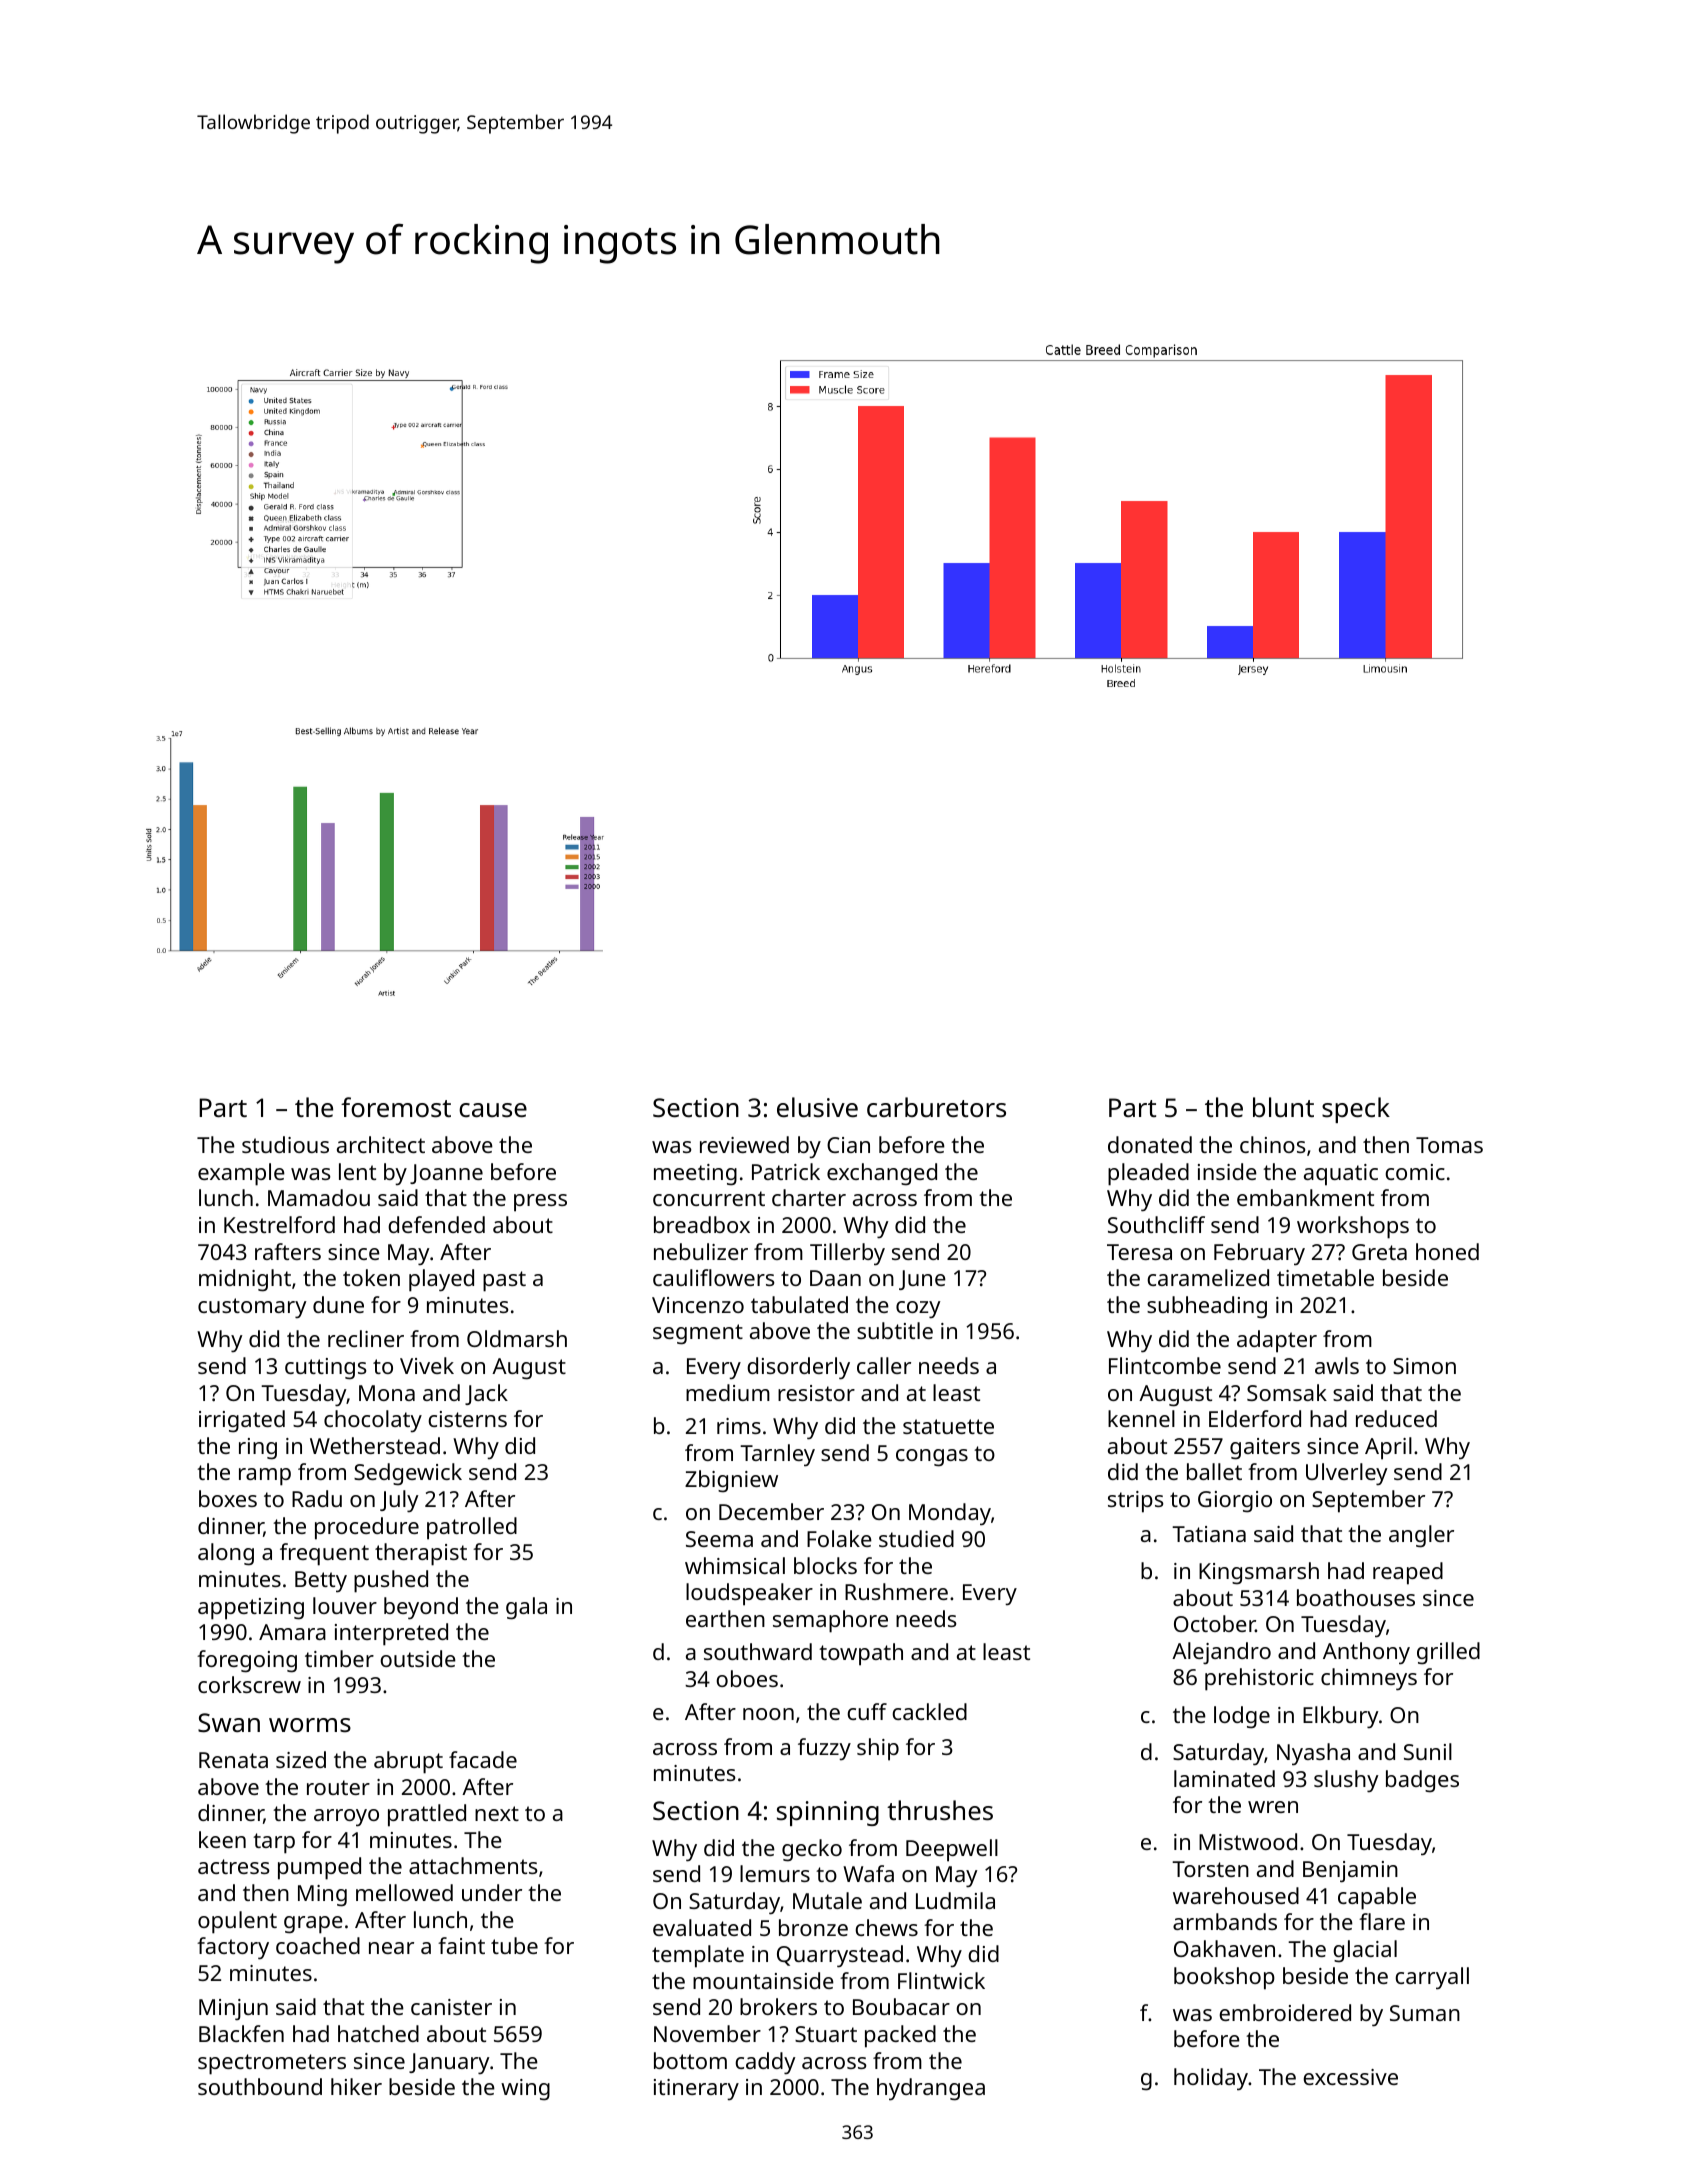 Image resolution: width=1683 pixels, height=2178 pixels. What do you see at coordinates (936, 1107) in the page?
I see `carburetors` at bounding box center [936, 1107].
